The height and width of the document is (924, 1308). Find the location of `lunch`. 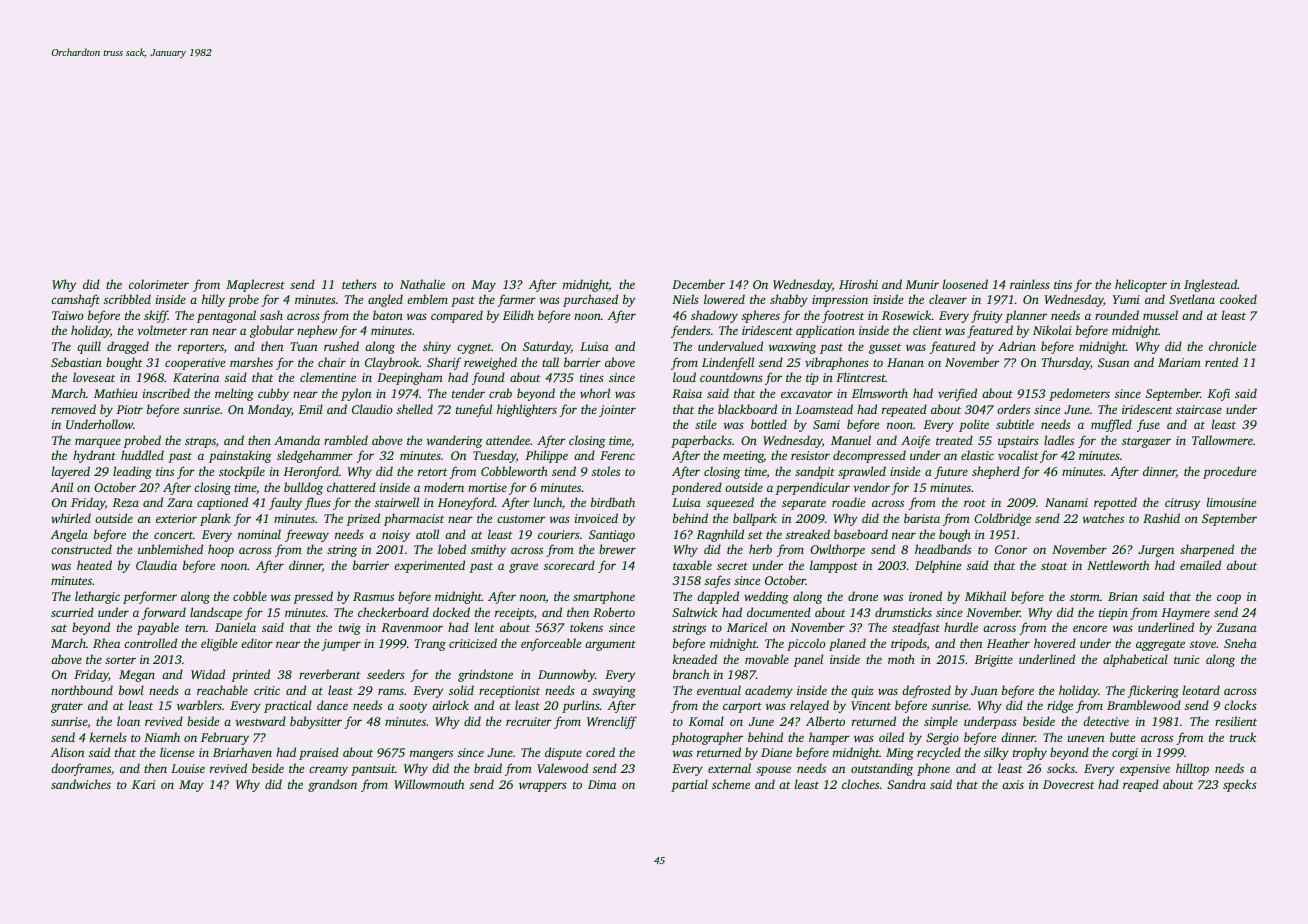

lunch is located at coordinates (548, 502).
